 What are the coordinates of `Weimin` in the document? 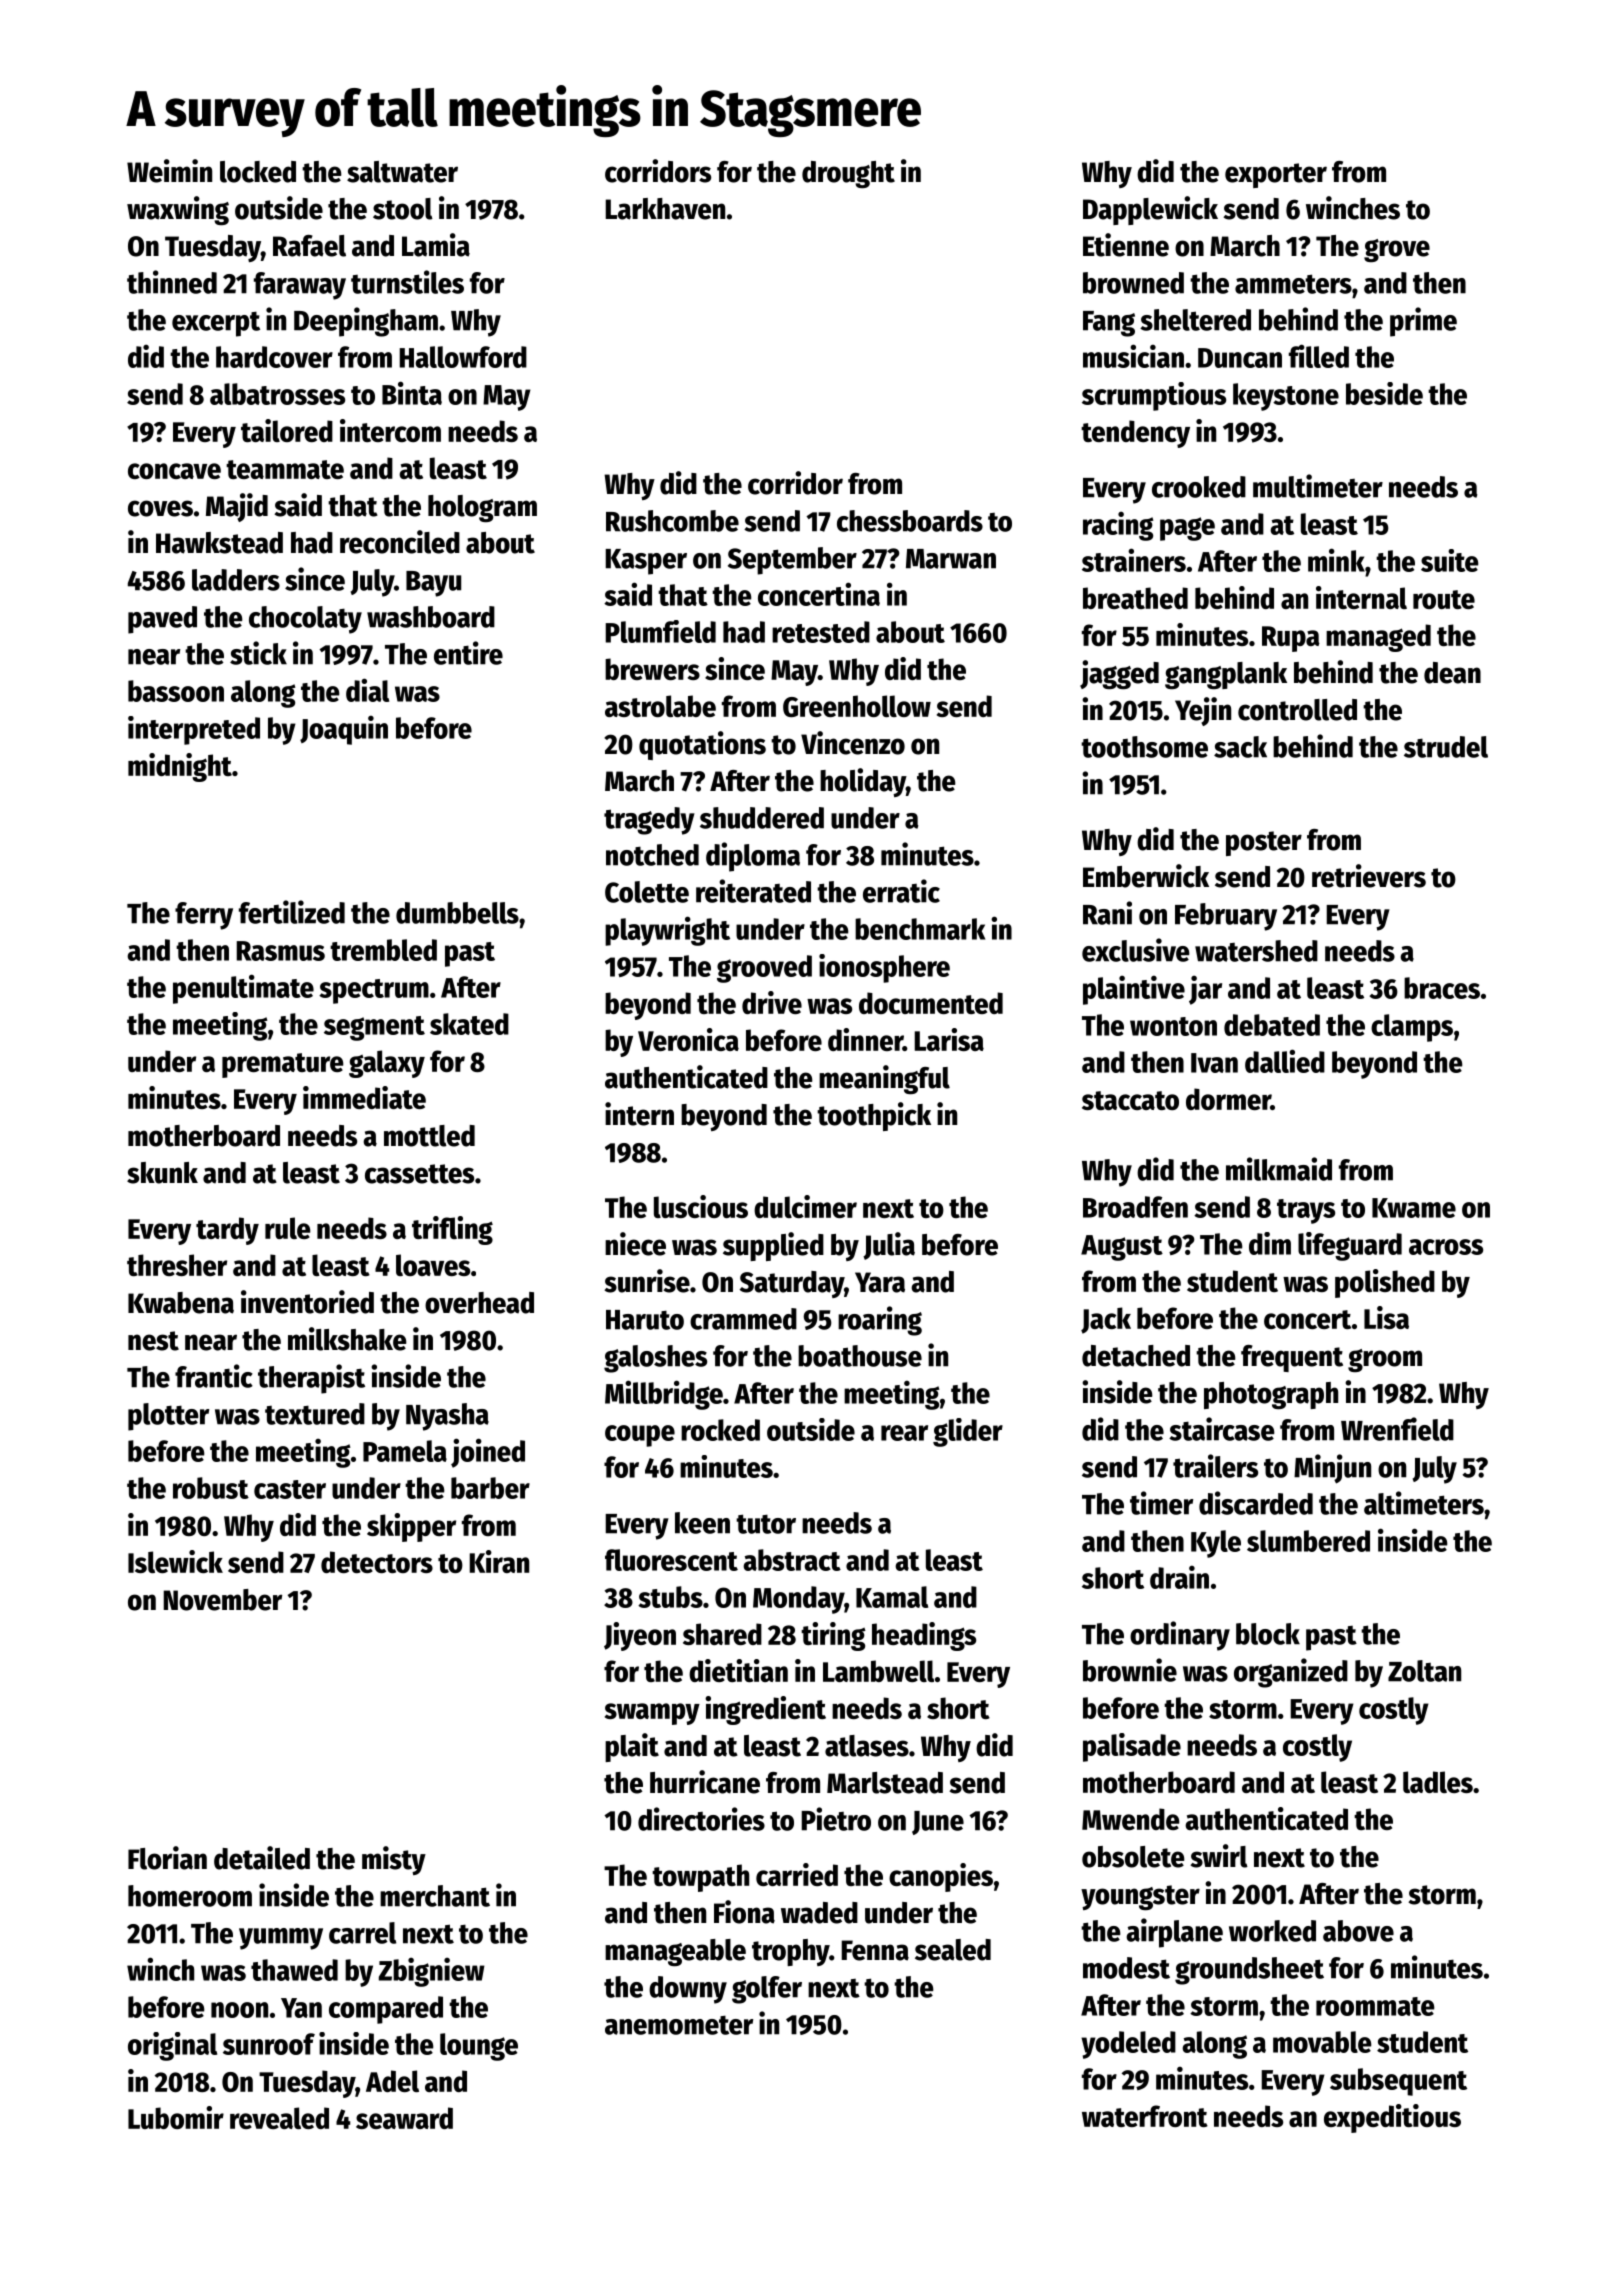 It's located at (169, 171).
